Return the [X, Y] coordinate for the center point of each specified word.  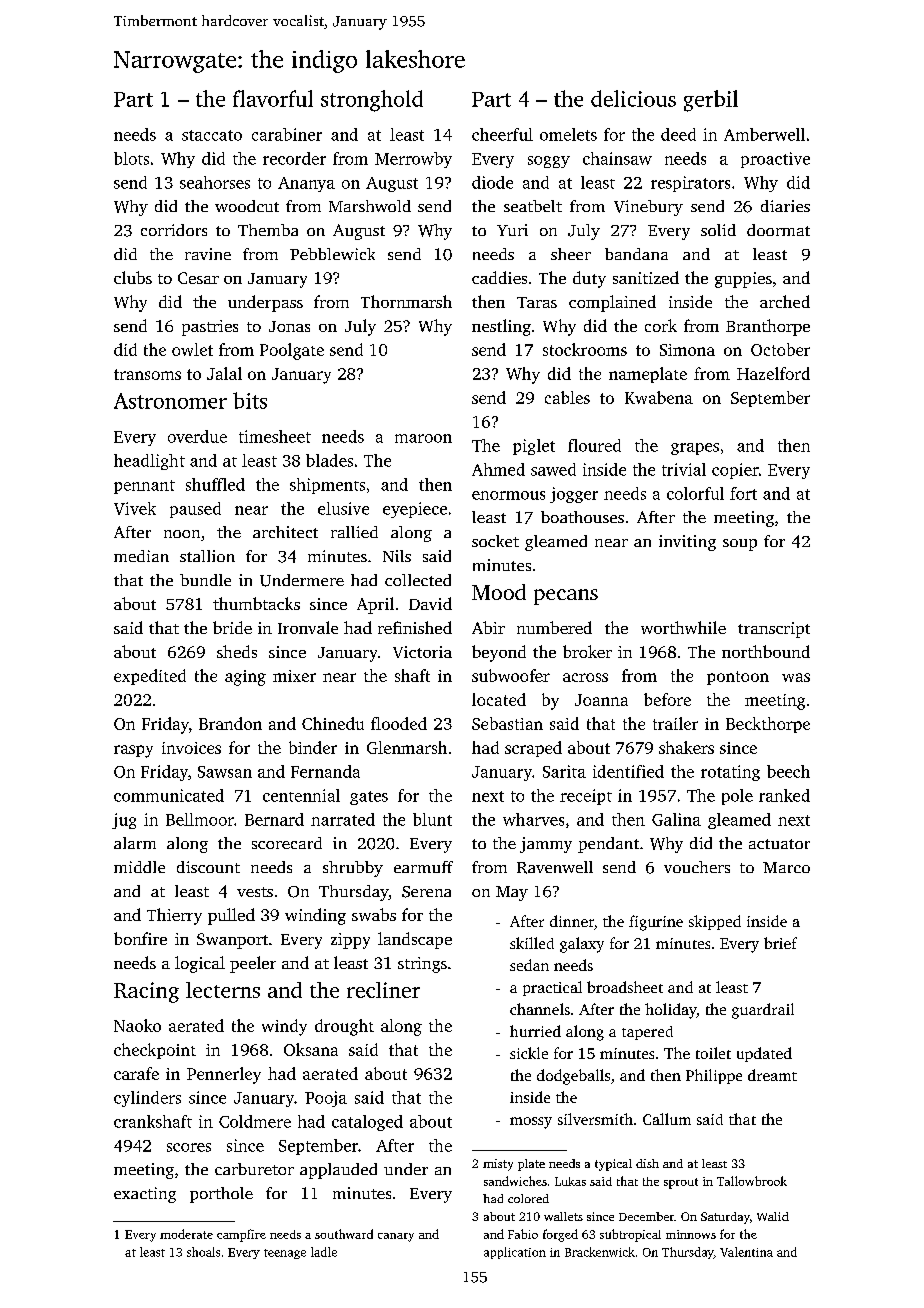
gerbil [711, 101]
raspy [133, 751]
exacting [145, 1195]
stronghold [372, 101]
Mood [499, 592]
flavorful [273, 98]
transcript [774, 630]
